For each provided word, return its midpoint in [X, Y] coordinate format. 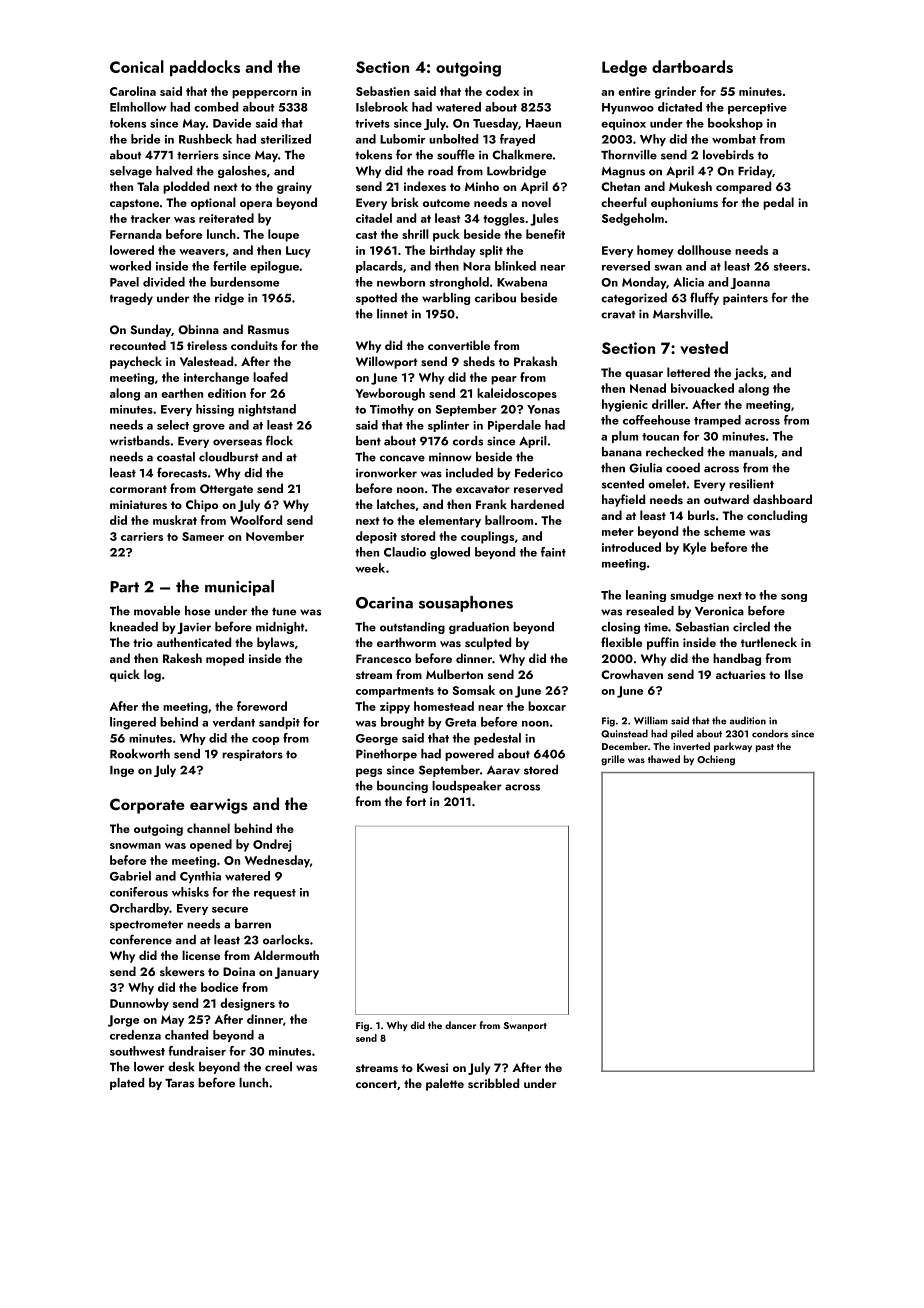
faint [553, 552]
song [794, 598]
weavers [202, 252]
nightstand [267, 410]
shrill [415, 234]
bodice [219, 987]
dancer [460, 1025]
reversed [626, 266]
